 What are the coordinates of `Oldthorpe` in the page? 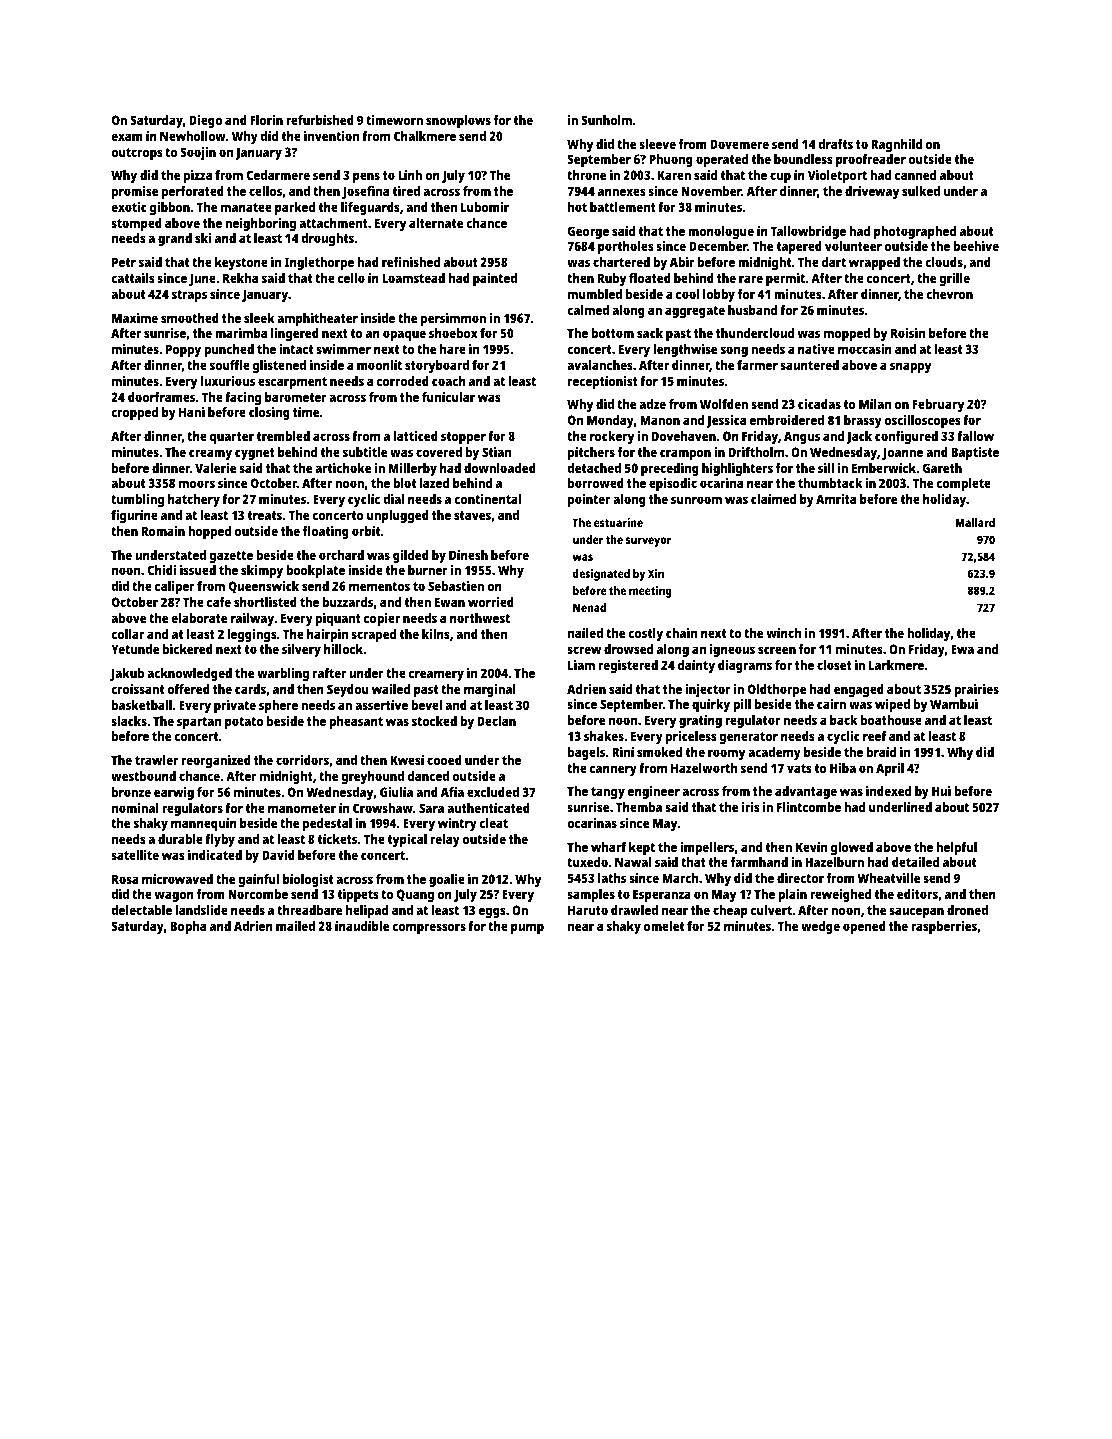 It's located at (777, 690).
